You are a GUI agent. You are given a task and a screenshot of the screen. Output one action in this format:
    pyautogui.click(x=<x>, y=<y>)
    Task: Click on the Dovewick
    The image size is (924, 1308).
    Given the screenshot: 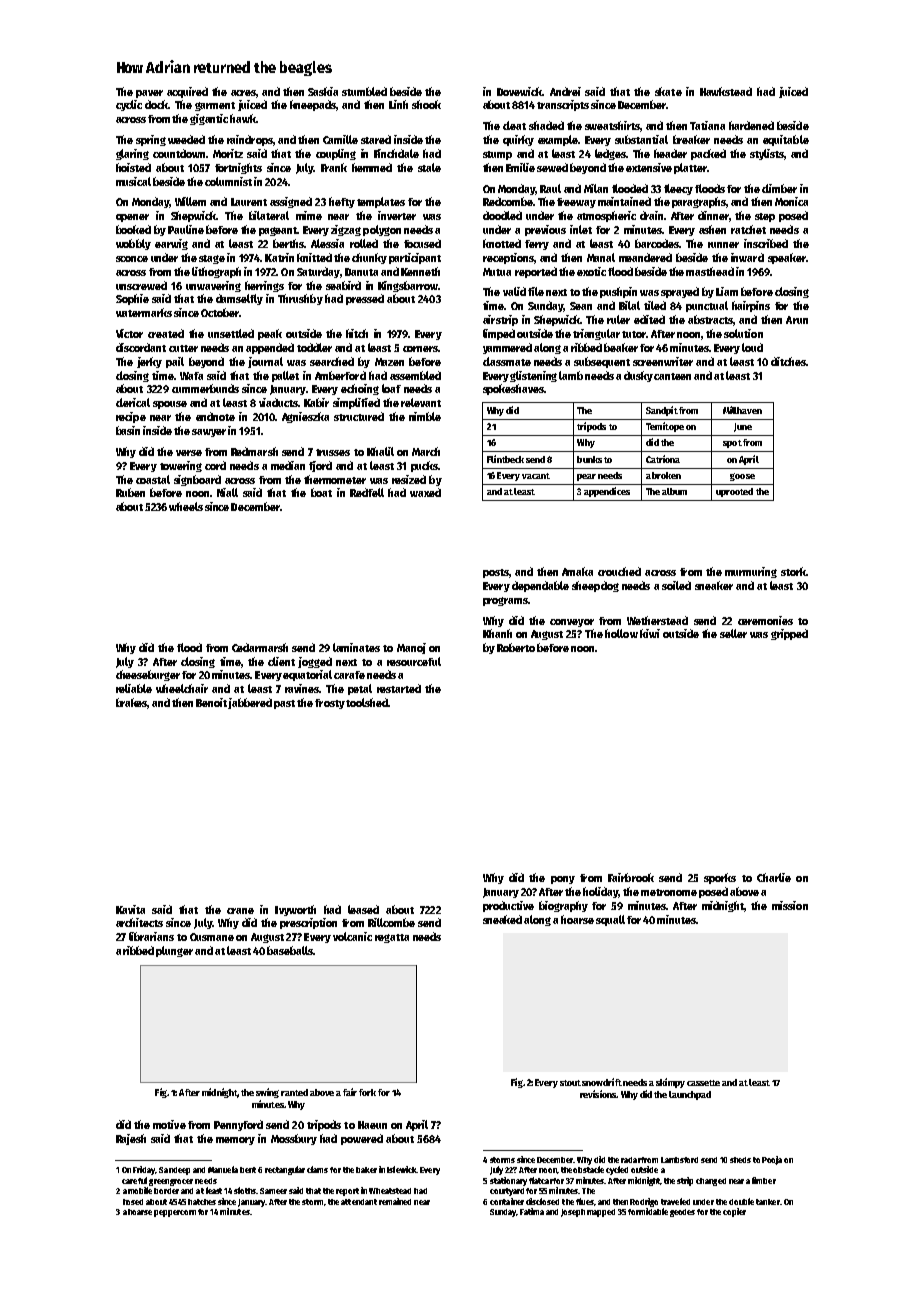 What is the action you would take?
    pyautogui.click(x=519, y=91)
